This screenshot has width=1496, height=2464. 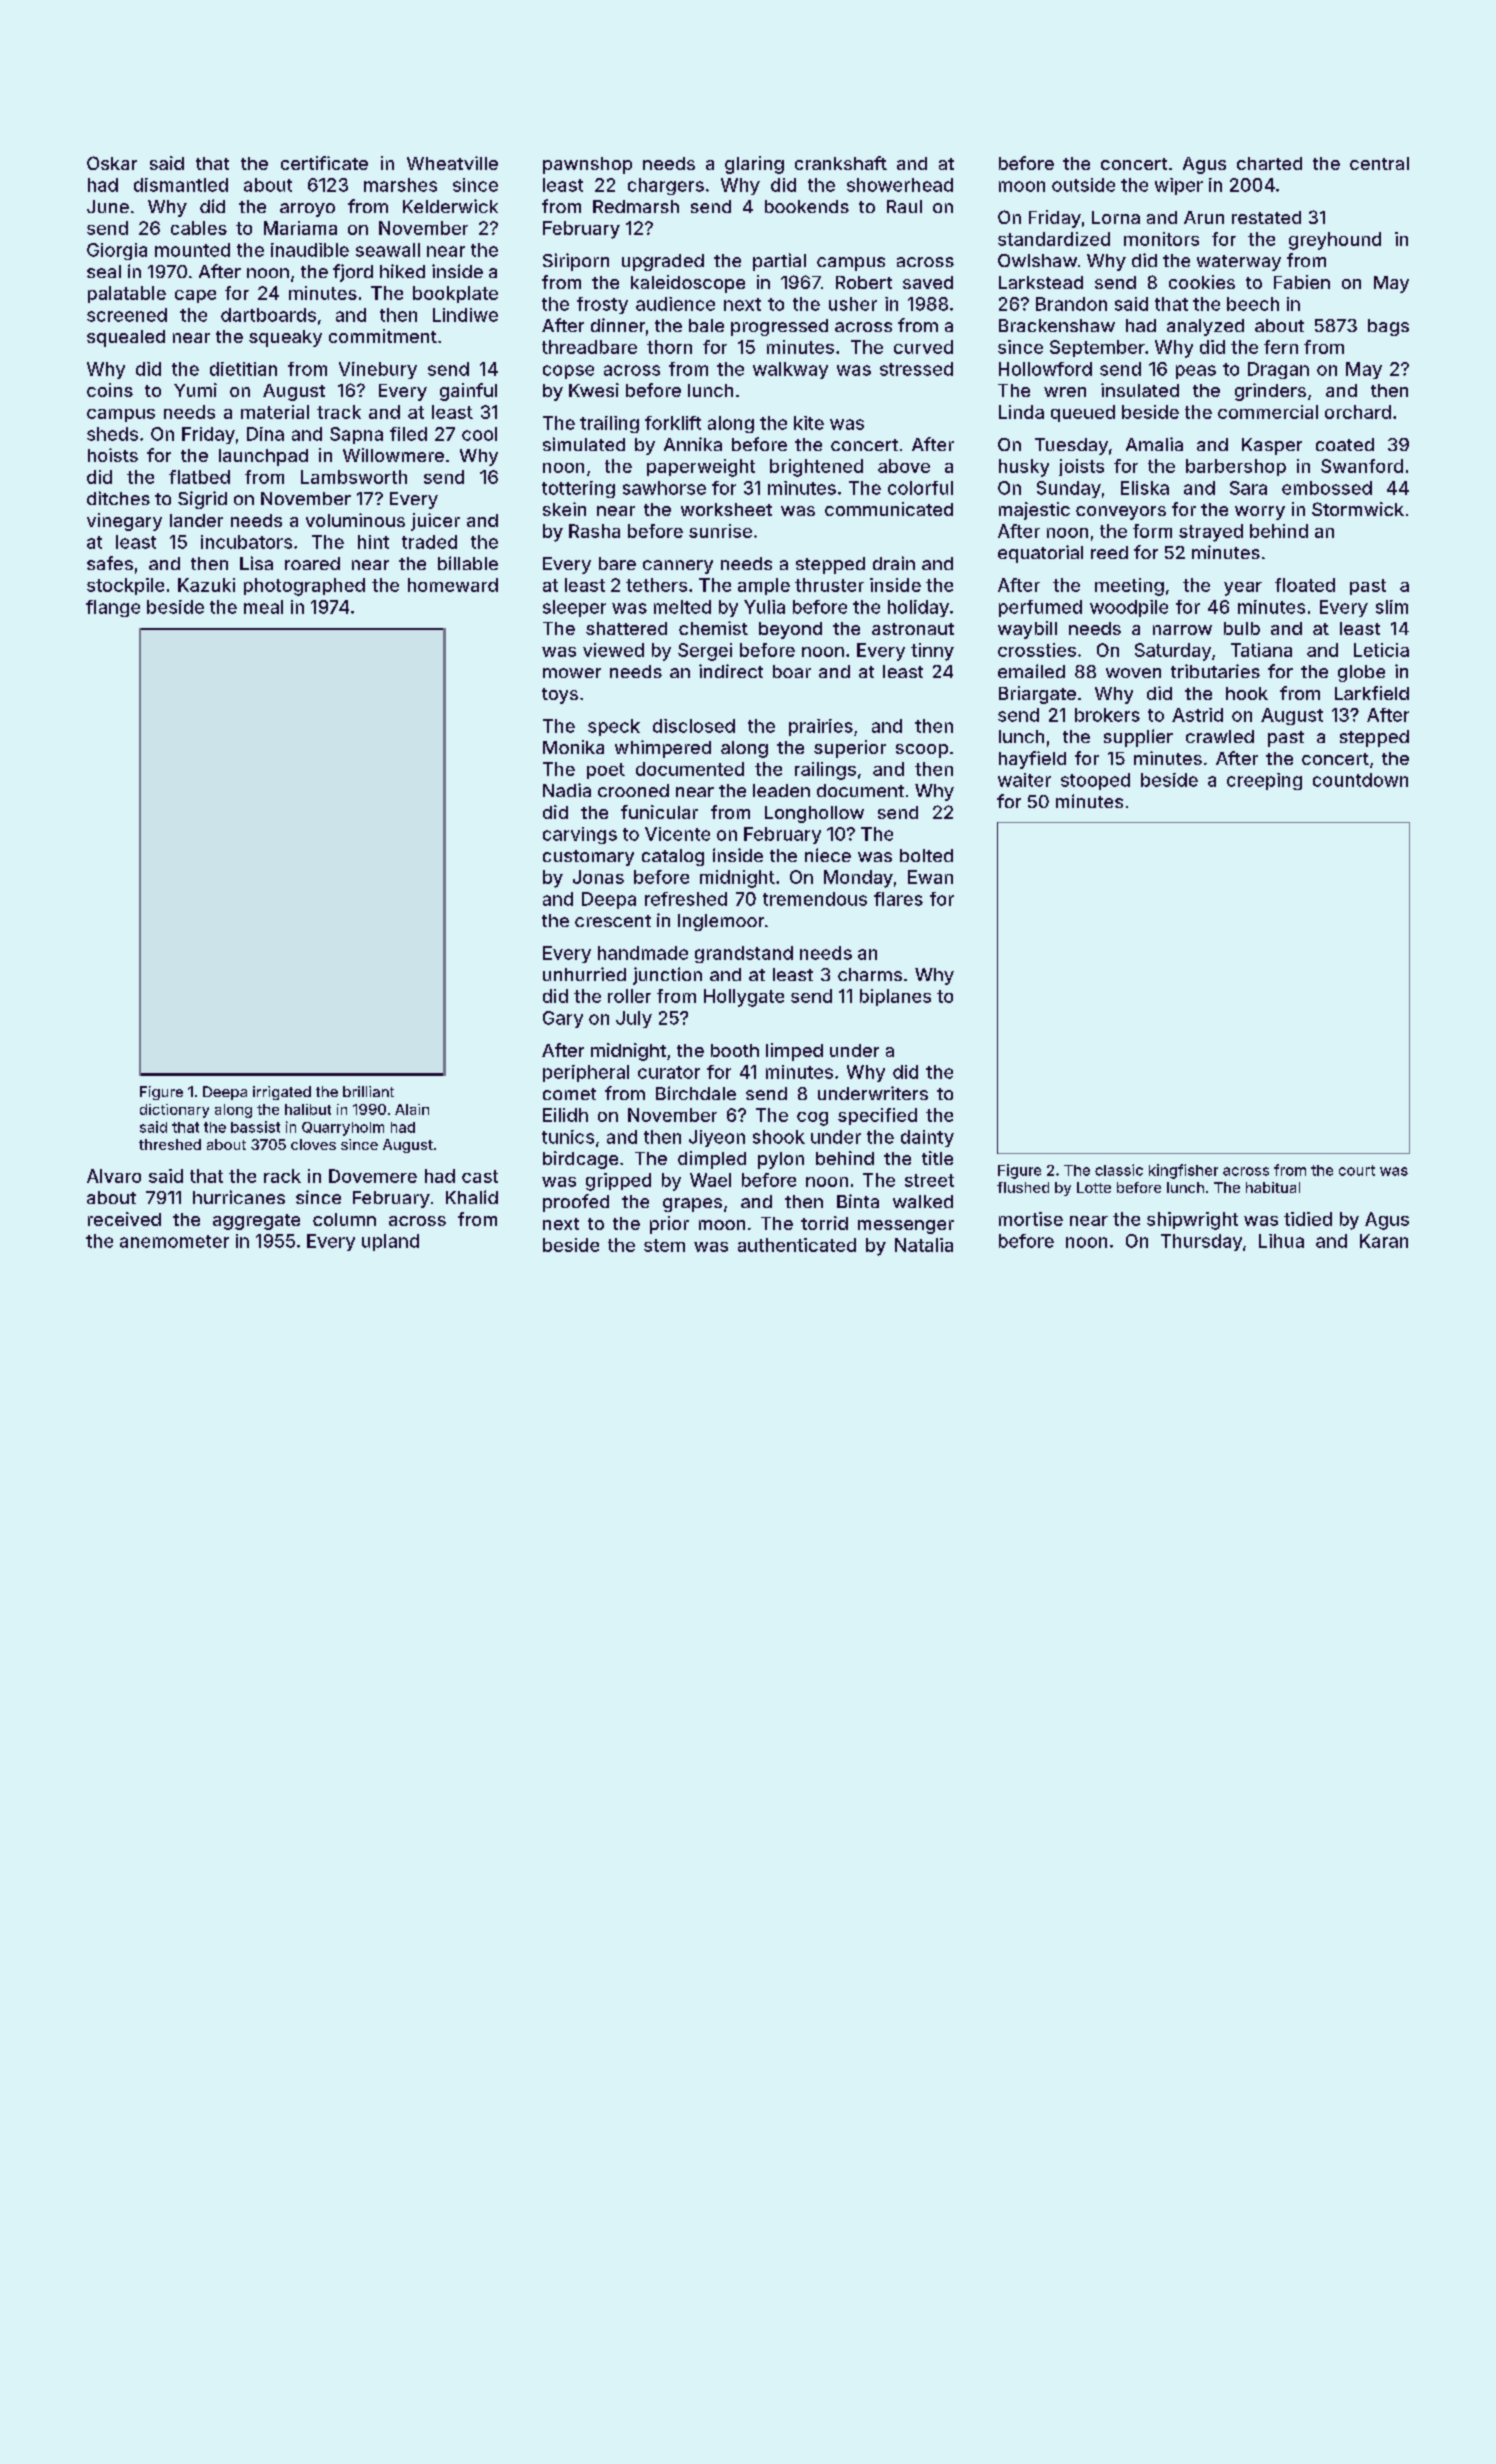 What do you see at coordinates (1192, 1221) in the screenshot?
I see `shipwright` at bounding box center [1192, 1221].
